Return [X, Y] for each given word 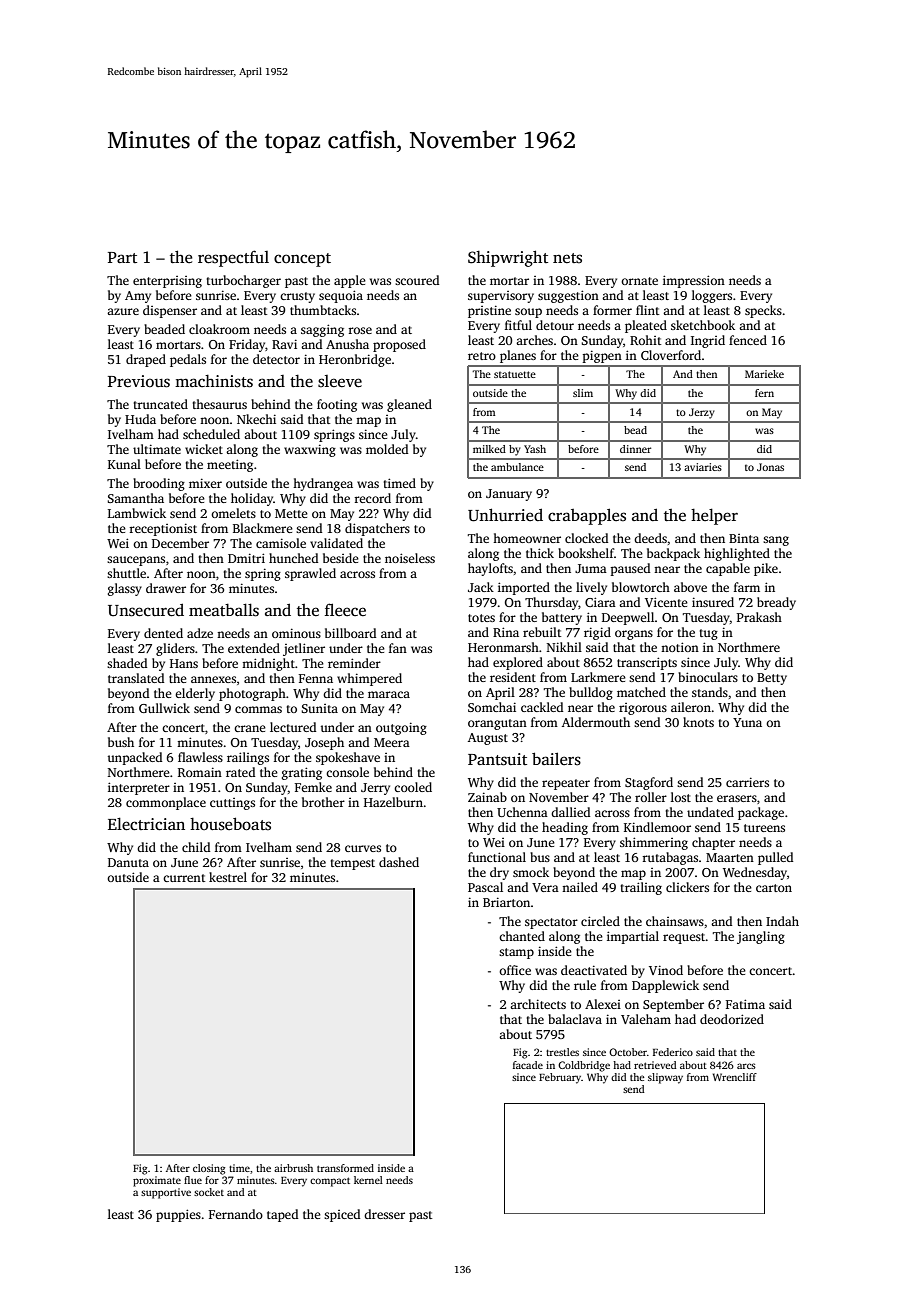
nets [567, 258]
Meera [392, 742]
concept [302, 260]
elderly [195, 694]
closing [209, 1169]
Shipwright [508, 258]
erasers [737, 798]
